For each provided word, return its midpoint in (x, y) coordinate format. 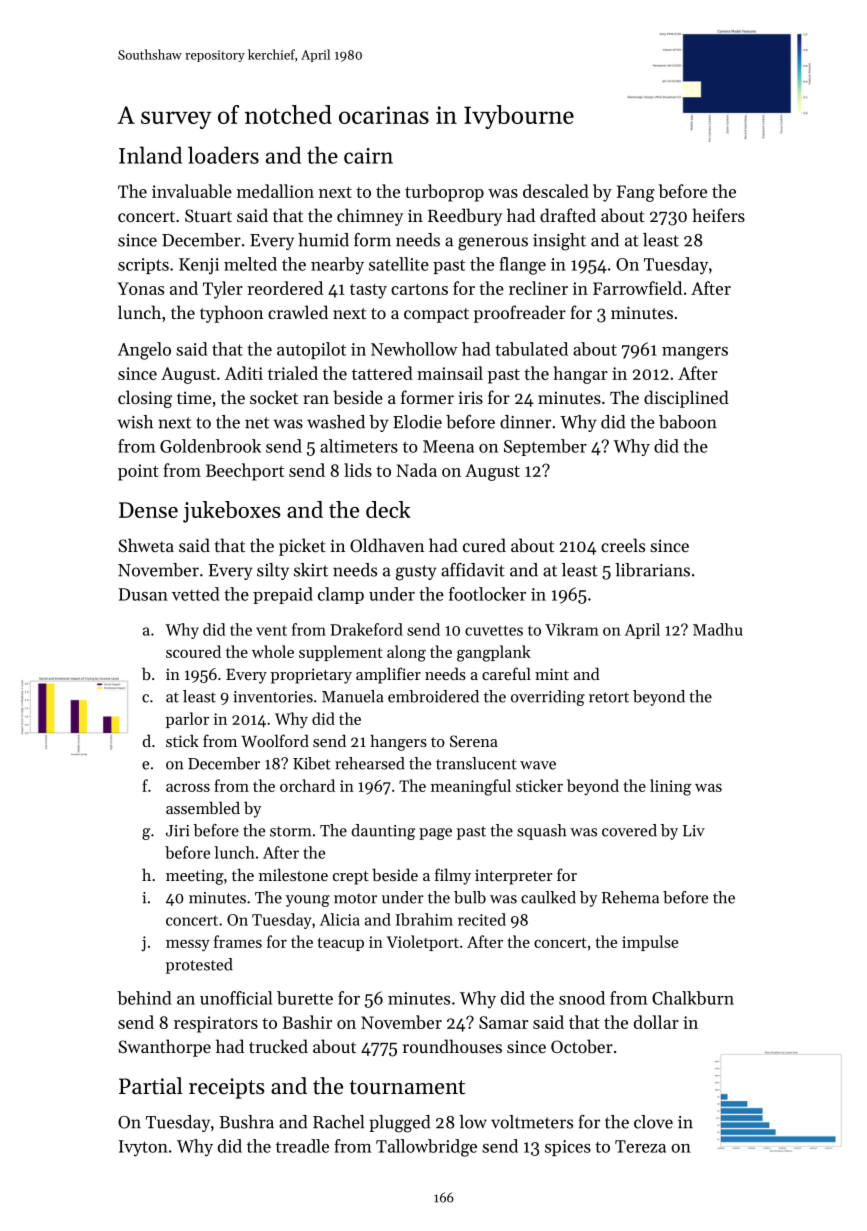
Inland (150, 155)
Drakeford (366, 629)
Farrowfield (637, 288)
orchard (307, 785)
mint (552, 674)
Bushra (246, 1122)
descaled (556, 191)
